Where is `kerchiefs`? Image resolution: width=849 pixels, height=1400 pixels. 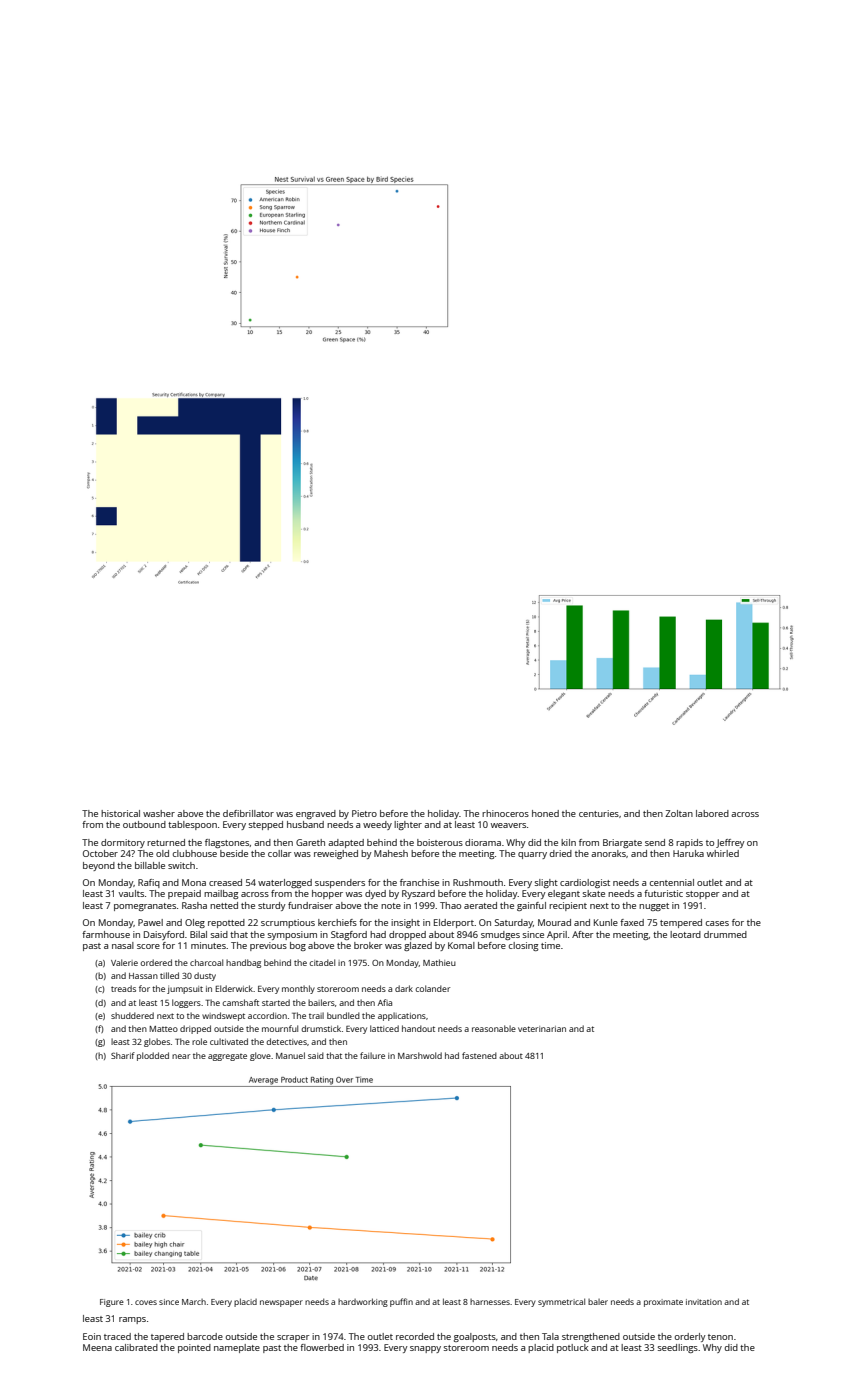 kerchiefs is located at coordinates (337, 922).
